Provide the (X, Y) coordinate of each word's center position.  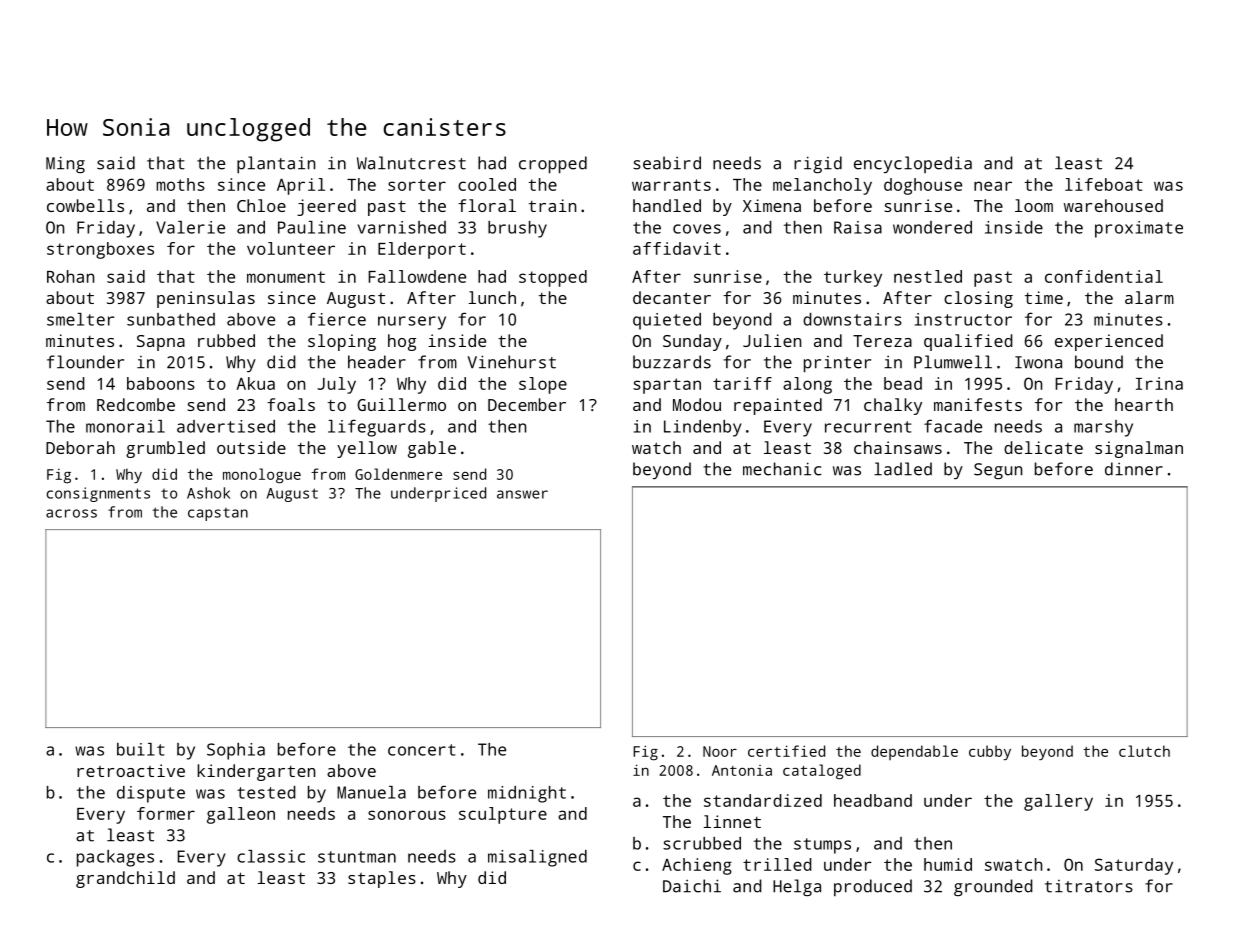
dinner (1134, 469)
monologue (262, 476)
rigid (818, 165)
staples (382, 879)
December (527, 404)
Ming (65, 164)
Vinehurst (511, 362)
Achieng (697, 866)
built (141, 749)
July (336, 385)
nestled (928, 276)
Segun (998, 471)
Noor (720, 751)
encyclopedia (913, 164)
